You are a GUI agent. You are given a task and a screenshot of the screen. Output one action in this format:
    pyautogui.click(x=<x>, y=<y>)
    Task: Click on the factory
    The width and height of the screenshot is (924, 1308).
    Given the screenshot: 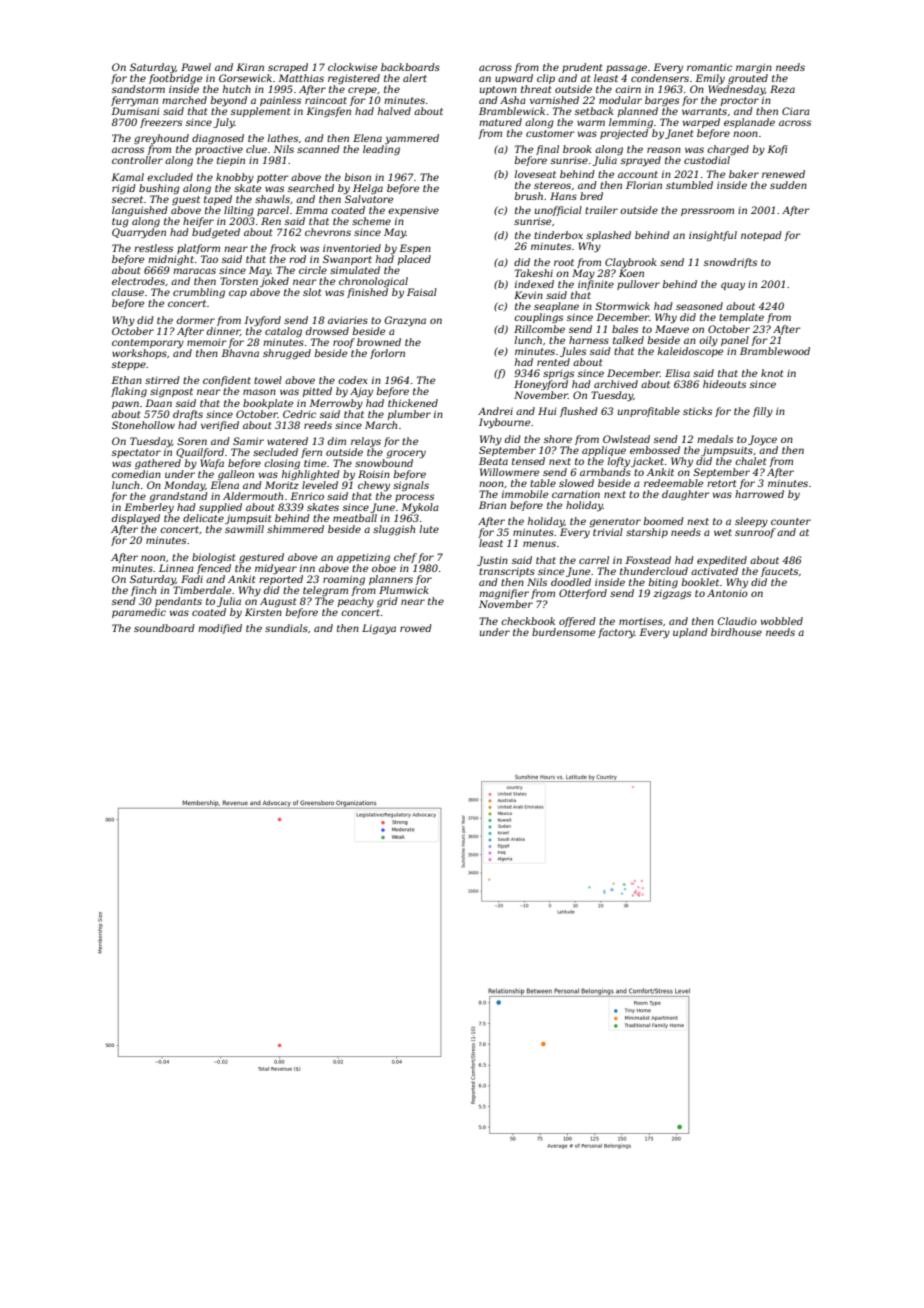 What is the action you would take?
    pyautogui.click(x=616, y=633)
